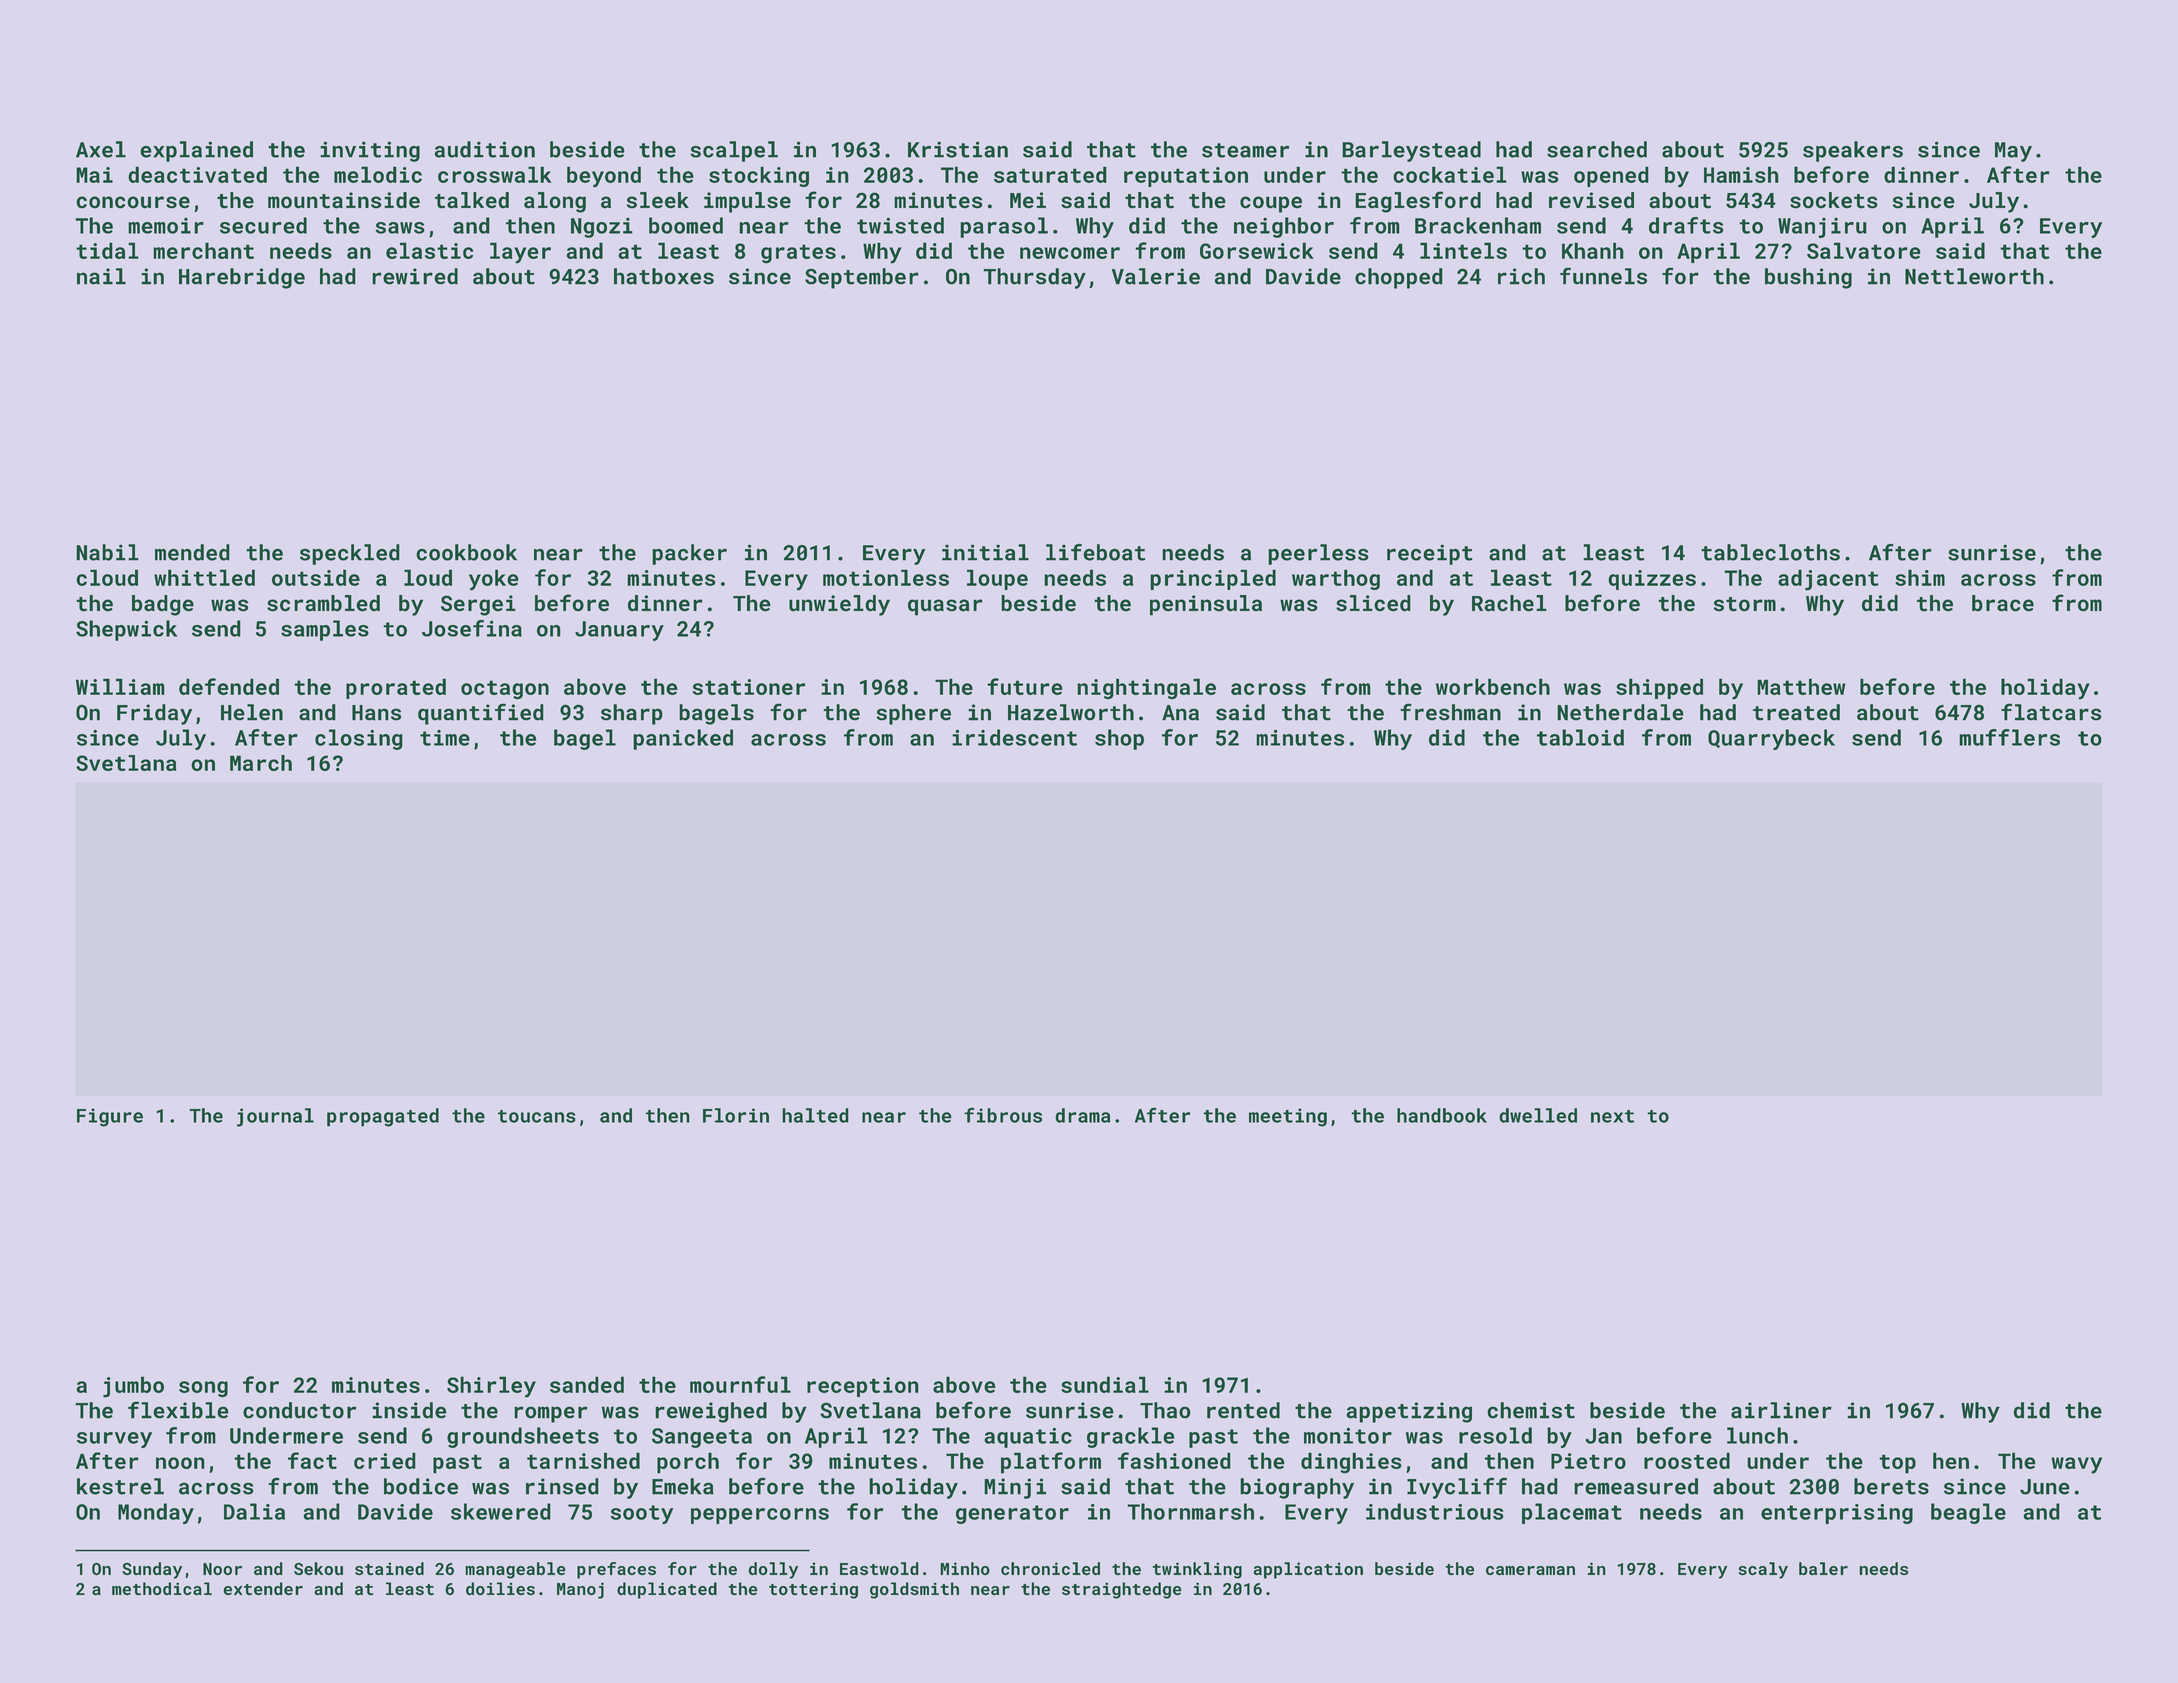 This screenshot has width=2178, height=1683. I want to click on next, so click(1612, 1116).
